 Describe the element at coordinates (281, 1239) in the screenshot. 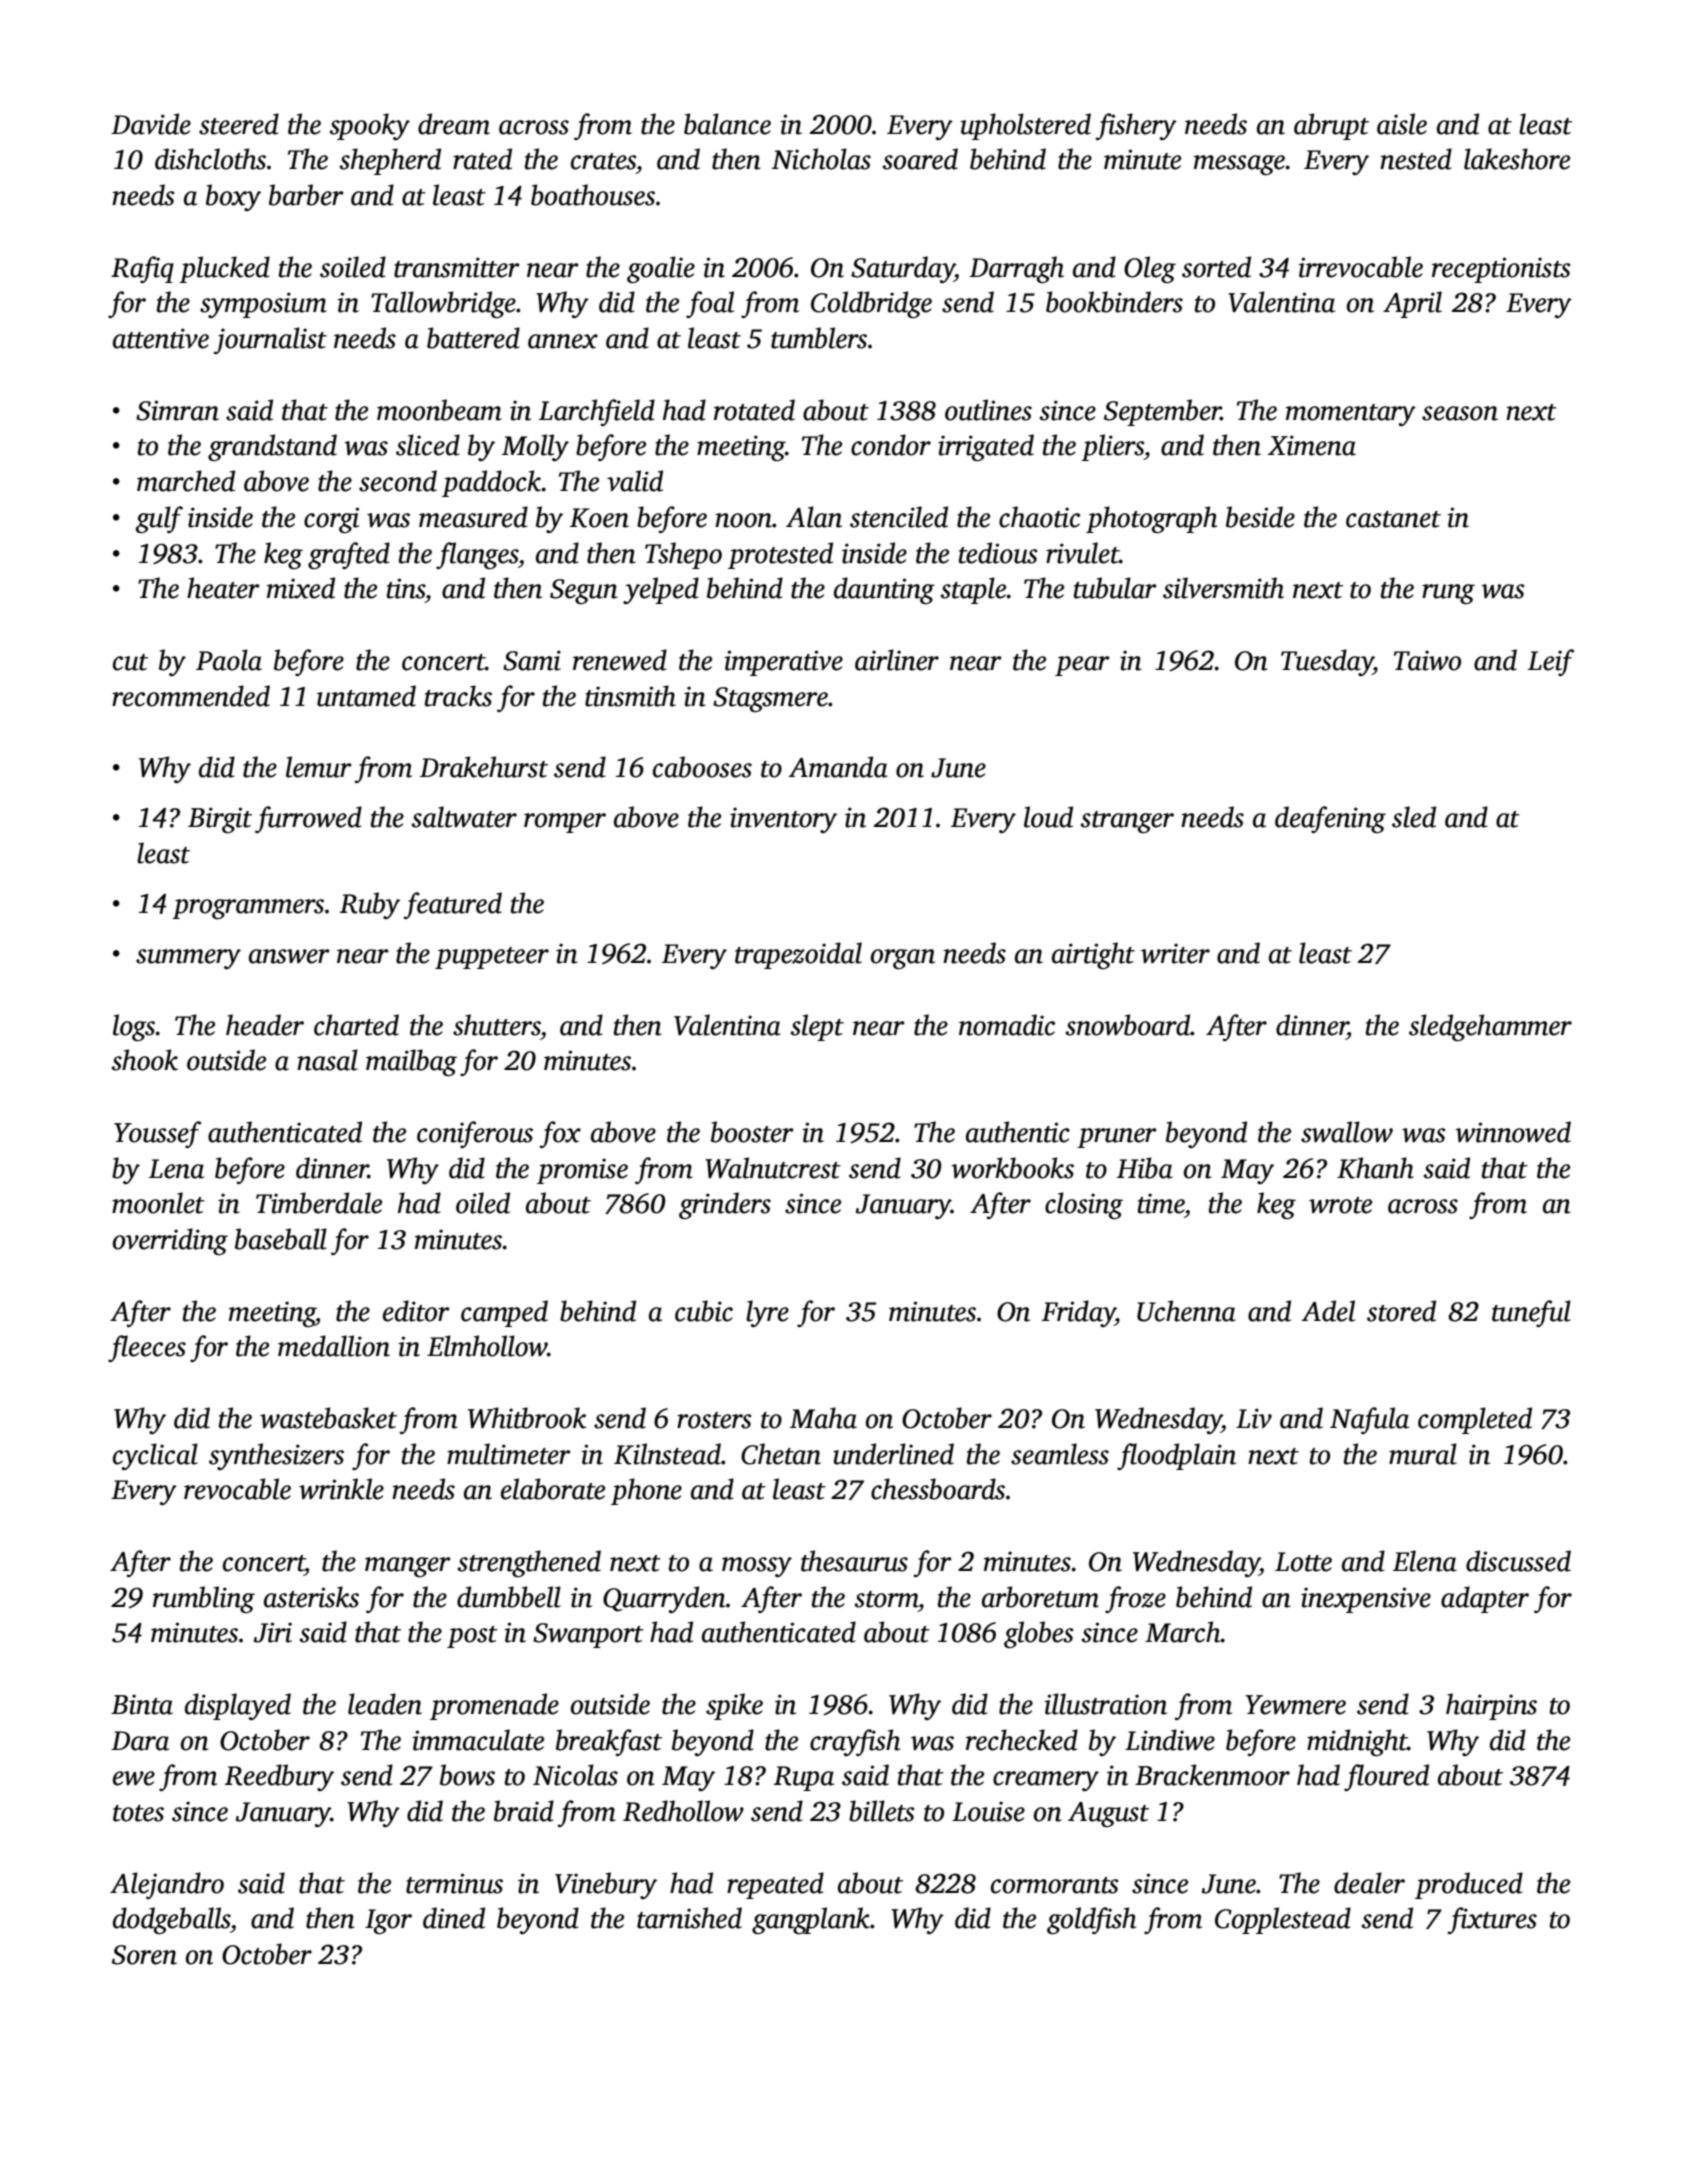

I see `baseball` at that location.
